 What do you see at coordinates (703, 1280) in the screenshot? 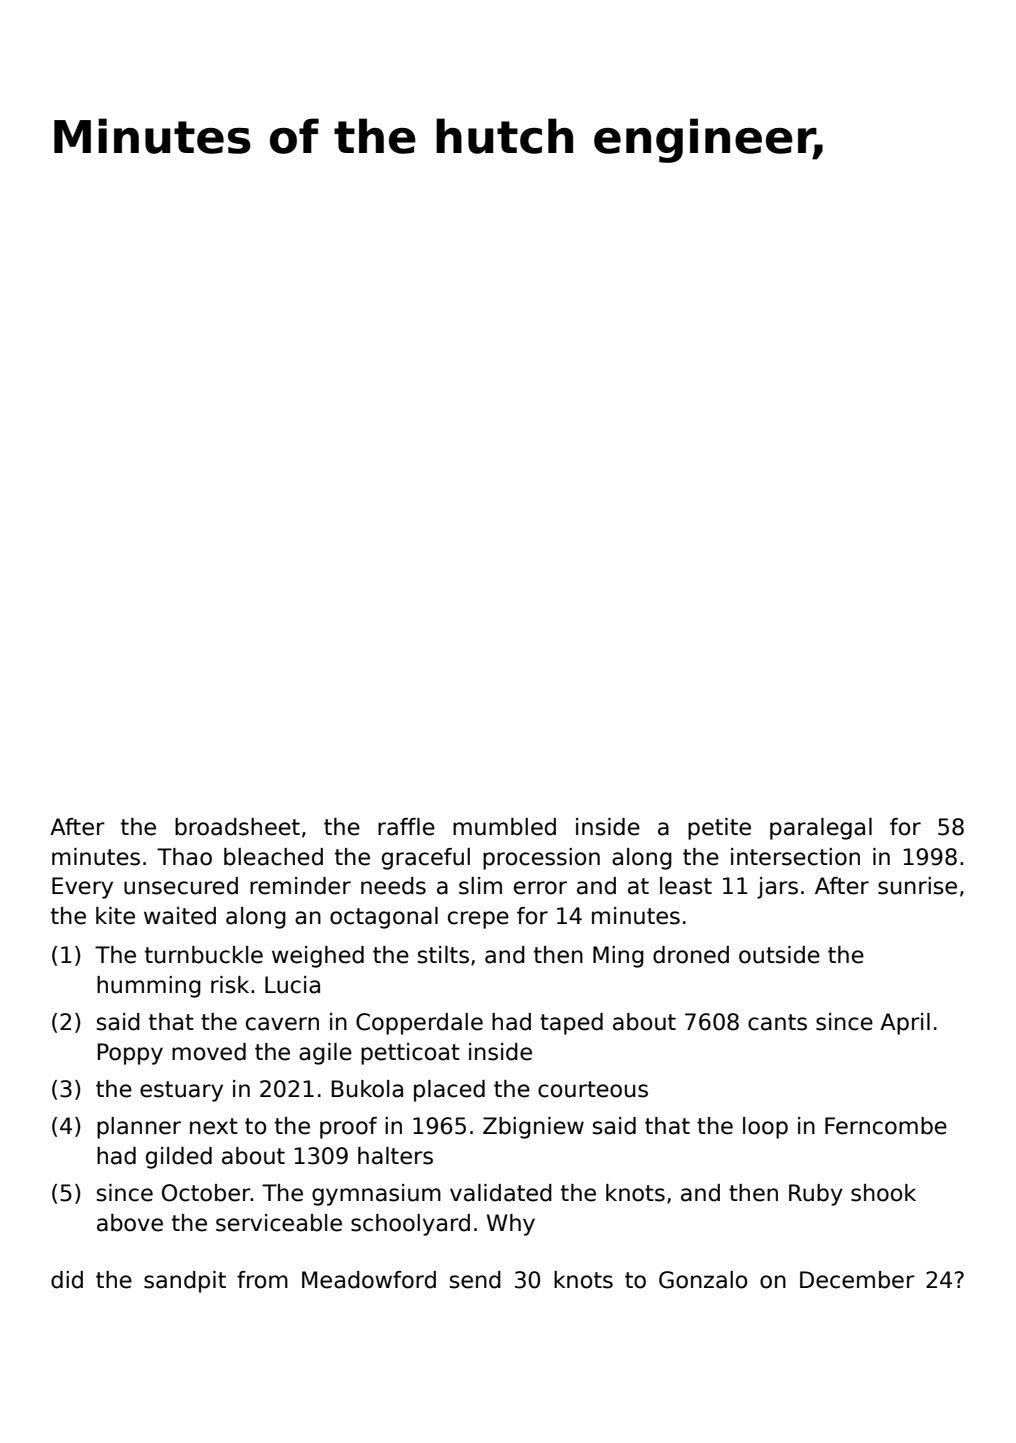
I see `Gonzalo` at bounding box center [703, 1280].
